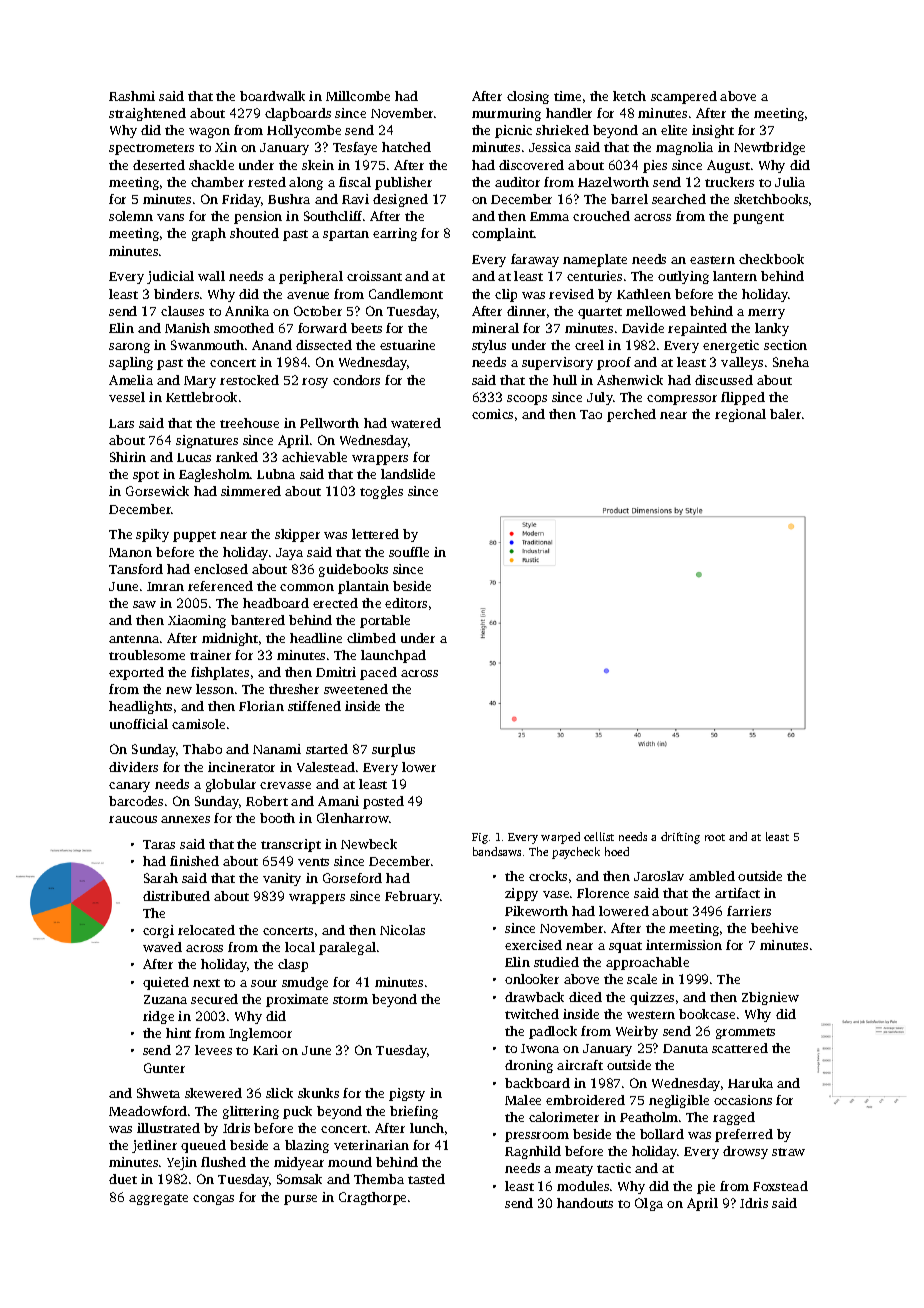 Image resolution: width=924 pixels, height=1308 pixels. I want to click on Xin, so click(226, 147).
